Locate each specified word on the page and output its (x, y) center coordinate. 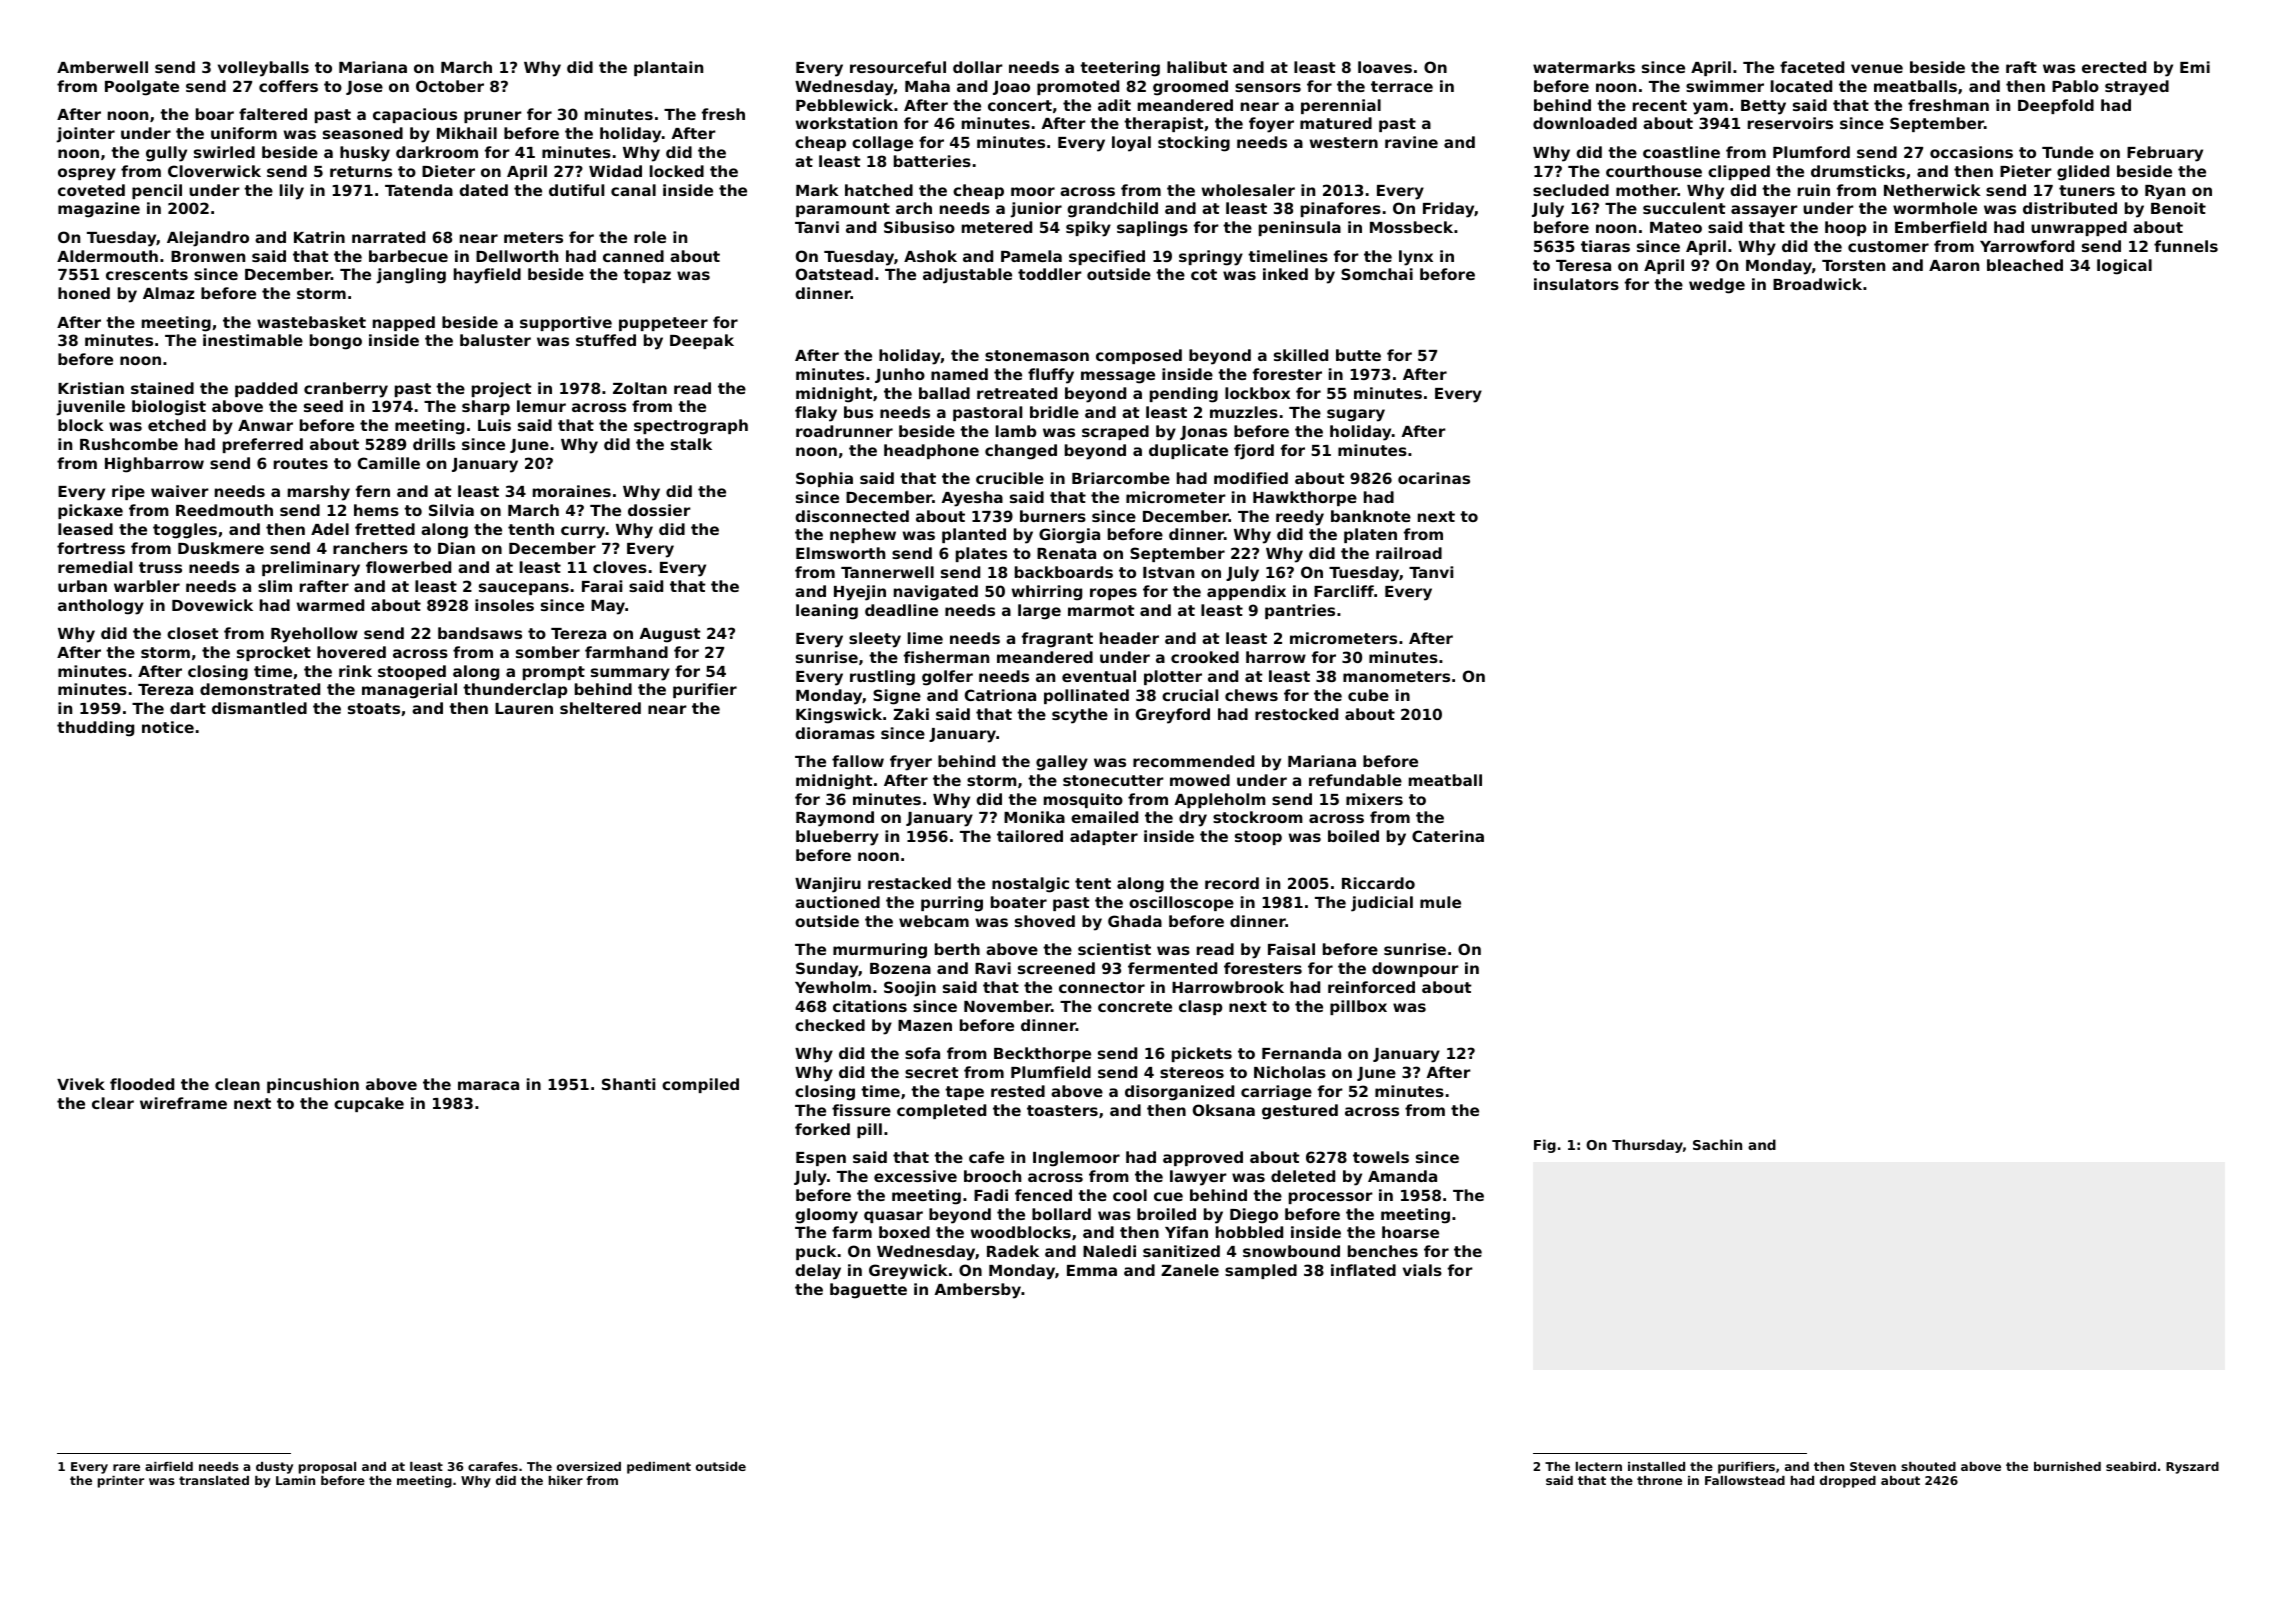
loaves (1385, 67)
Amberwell (102, 67)
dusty (274, 1468)
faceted (1812, 67)
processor (1331, 1198)
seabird (2131, 1466)
